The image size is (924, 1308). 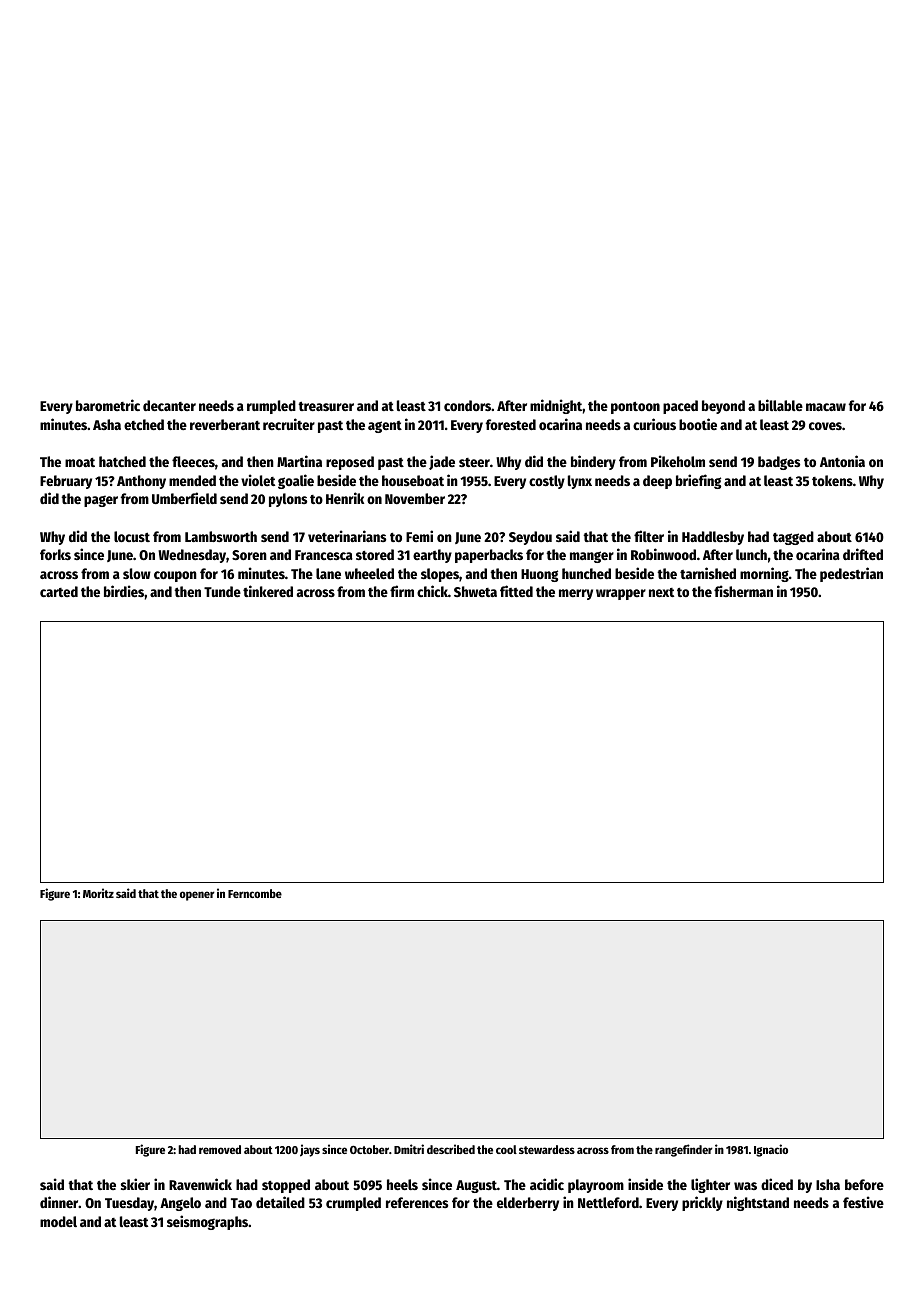 I want to click on fisherman, so click(x=743, y=591).
